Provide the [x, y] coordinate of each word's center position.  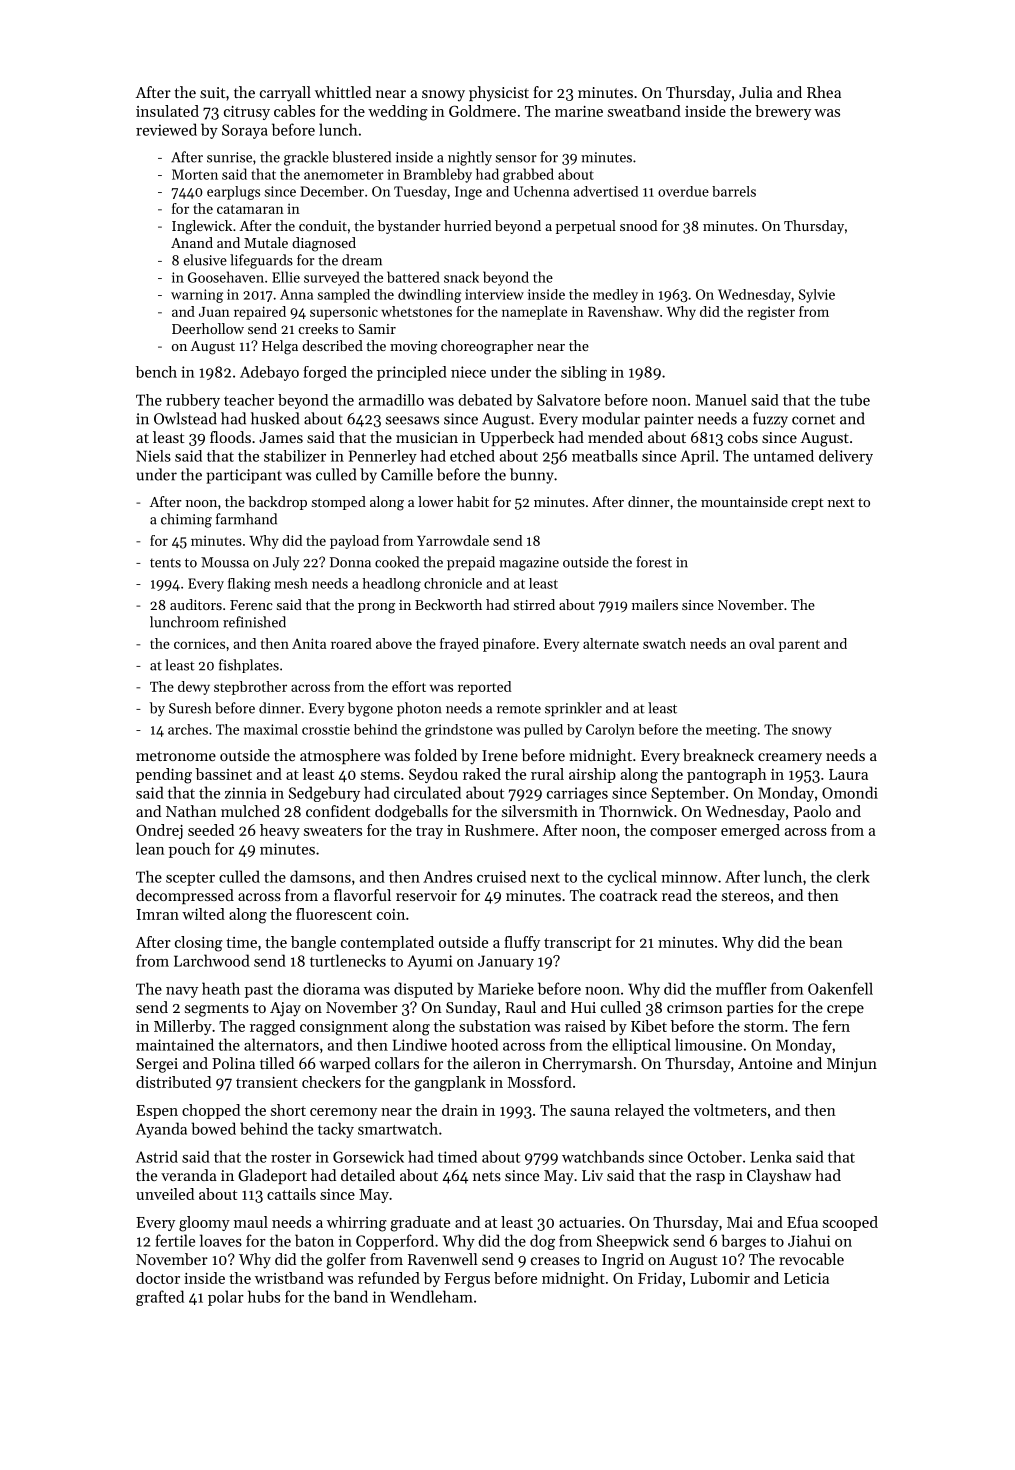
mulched [250, 811]
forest [654, 562]
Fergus [467, 1280]
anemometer [344, 175]
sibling [584, 373]
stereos [746, 896]
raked [482, 774]
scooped [850, 1223]
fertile [175, 1240]
